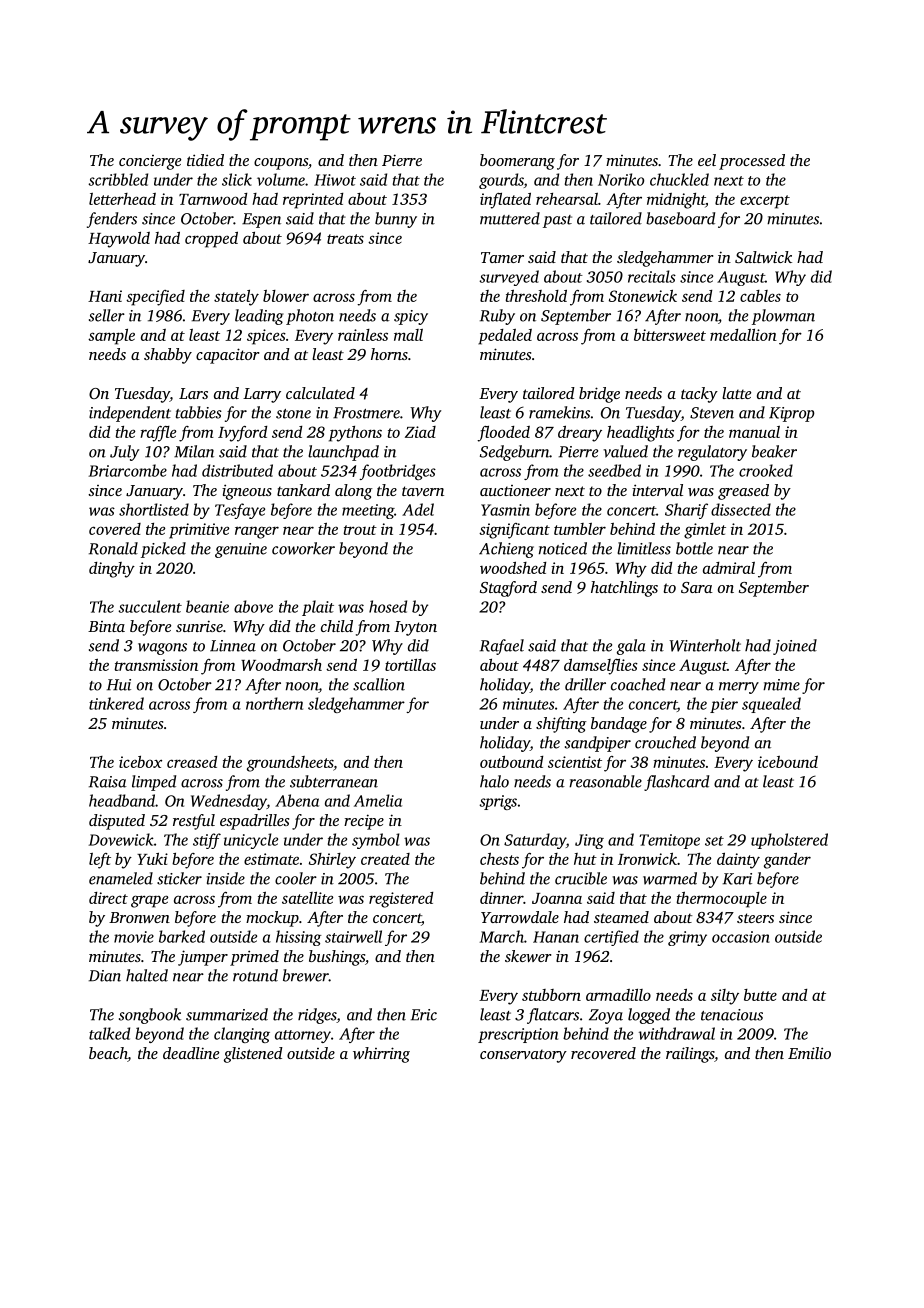  What do you see at coordinates (113, 548) in the screenshot?
I see `Ronald` at bounding box center [113, 548].
